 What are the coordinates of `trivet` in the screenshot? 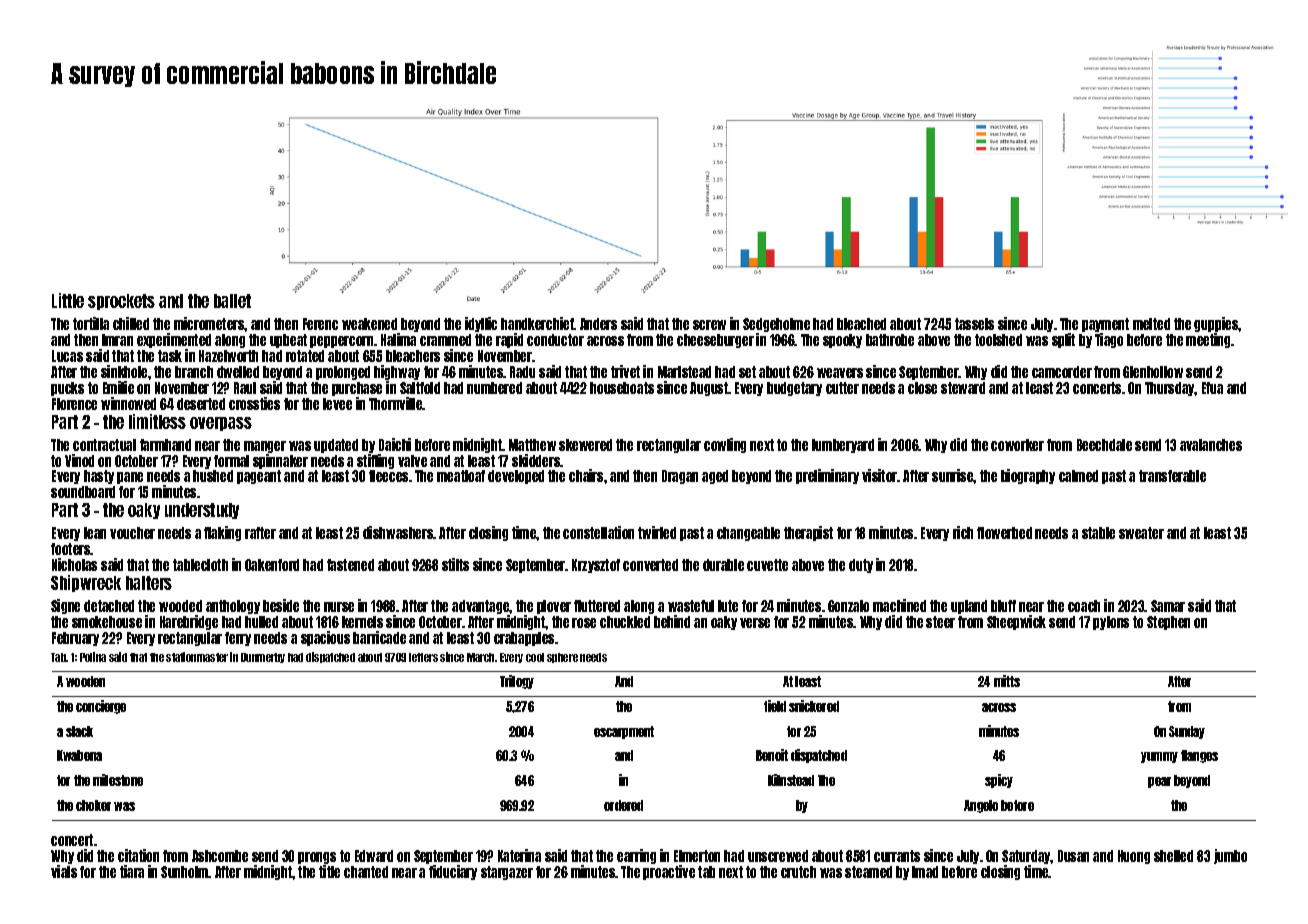 It's located at (625, 371).
